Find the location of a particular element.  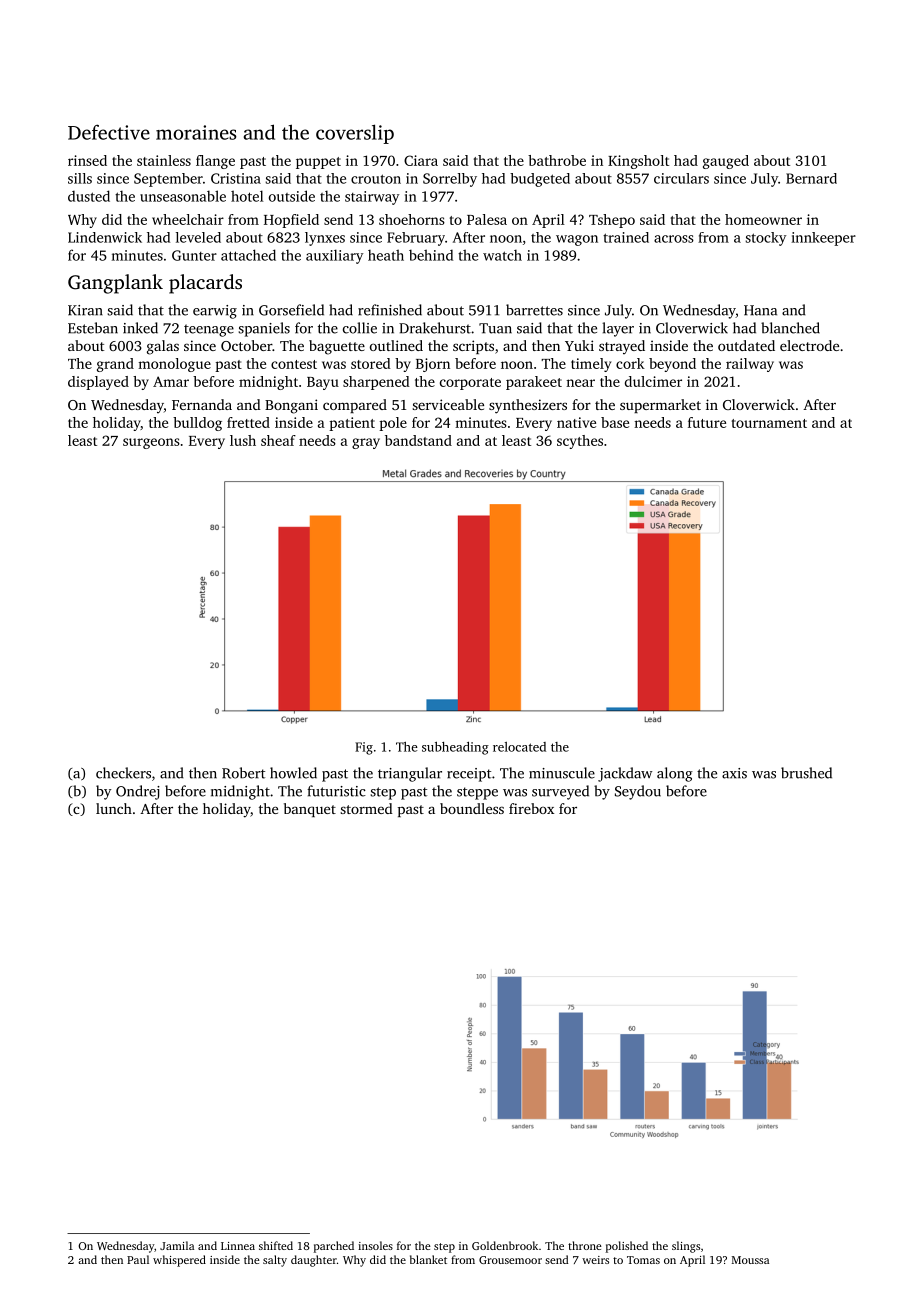

lunch is located at coordinates (114, 808).
